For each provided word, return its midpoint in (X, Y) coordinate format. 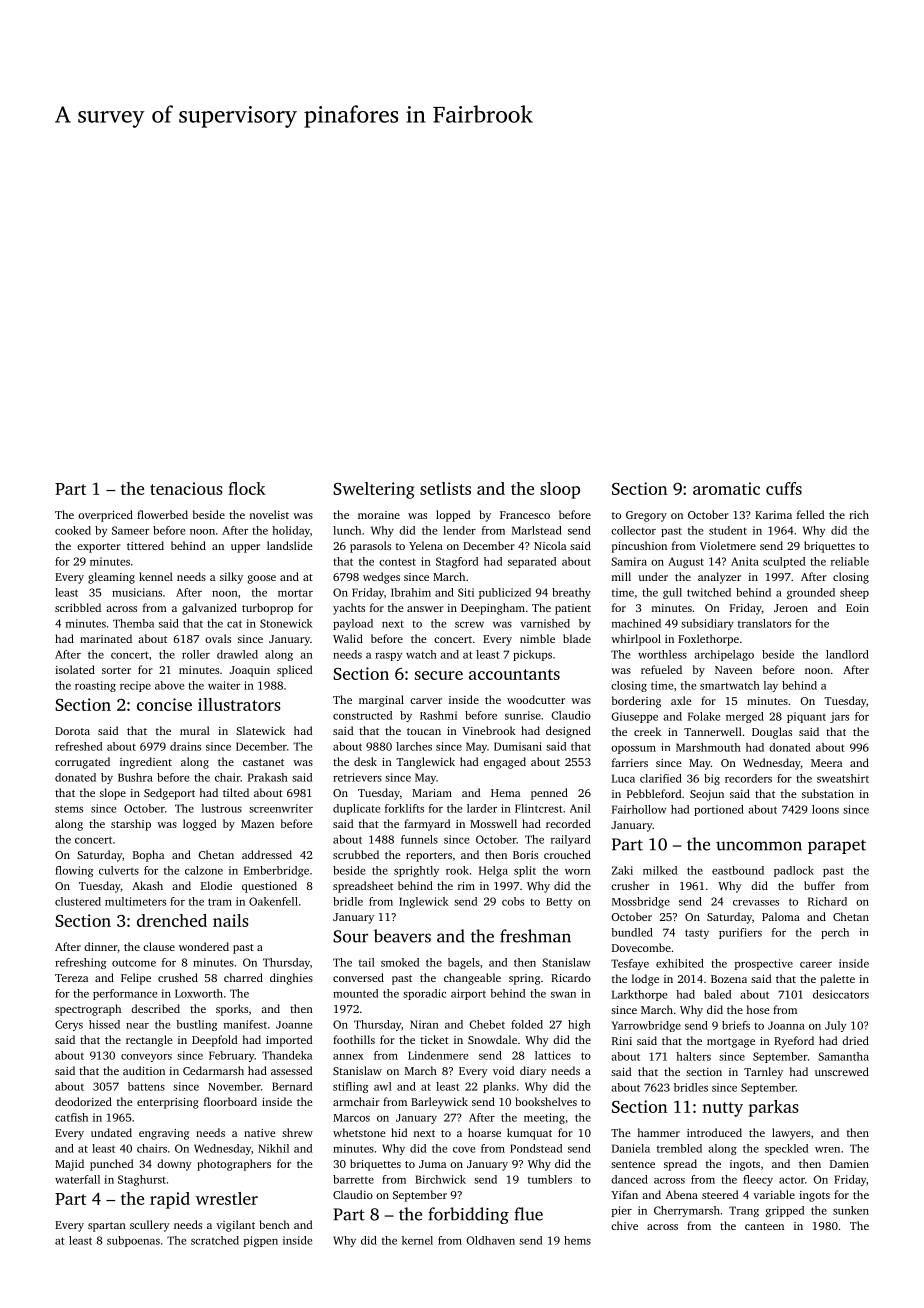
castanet (263, 762)
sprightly (416, 871)
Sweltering (374, 490)
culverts (119, 870)
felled (810, 514)
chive (624, 1225)
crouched (567, 854)
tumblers (550, 1179)
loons (825, 809)
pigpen (261, 1241)
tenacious (186, 488)
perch (835, 933)
